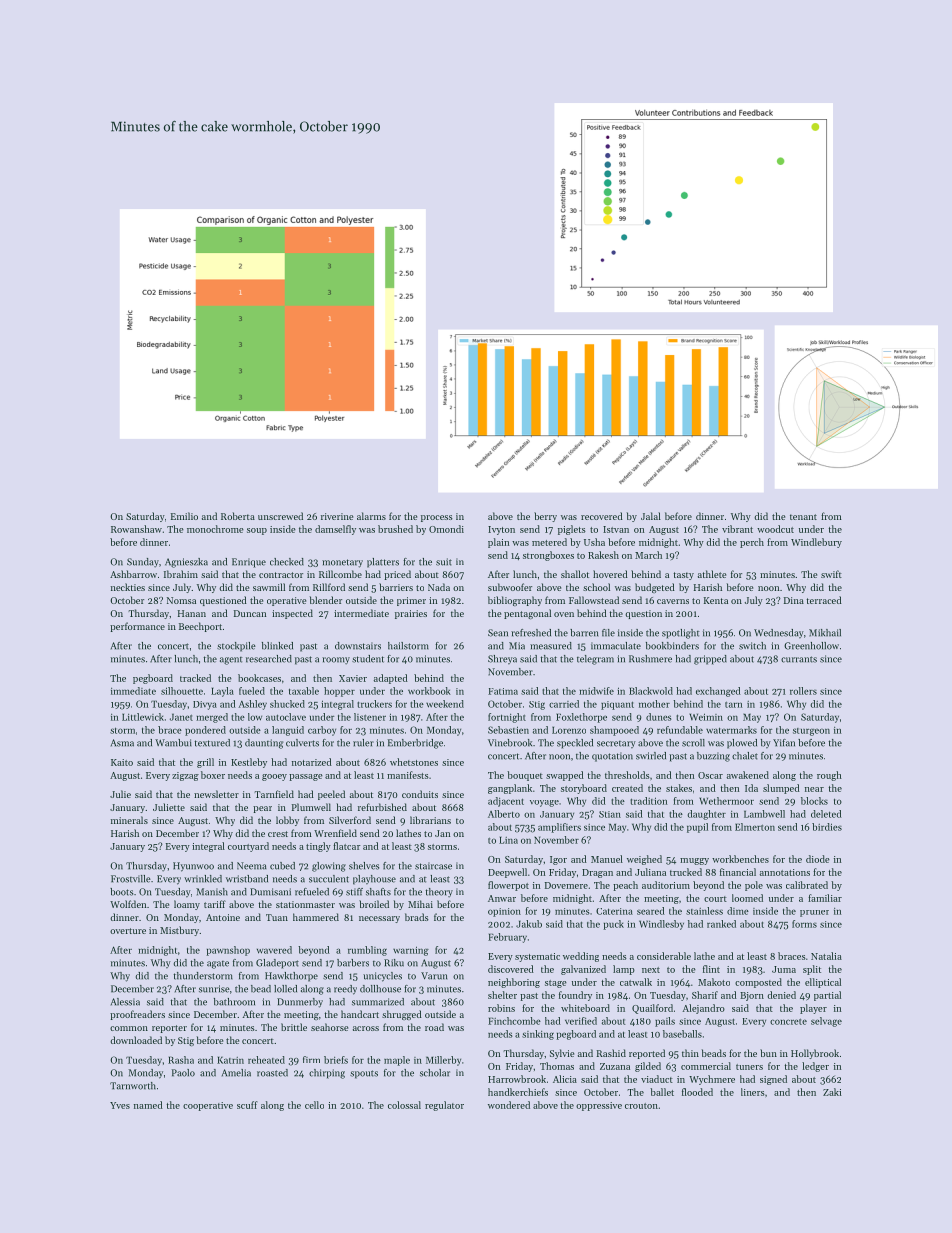  Describe the element at coordinates (195, 678) in the screenshot. I see `tracked` at that location.
